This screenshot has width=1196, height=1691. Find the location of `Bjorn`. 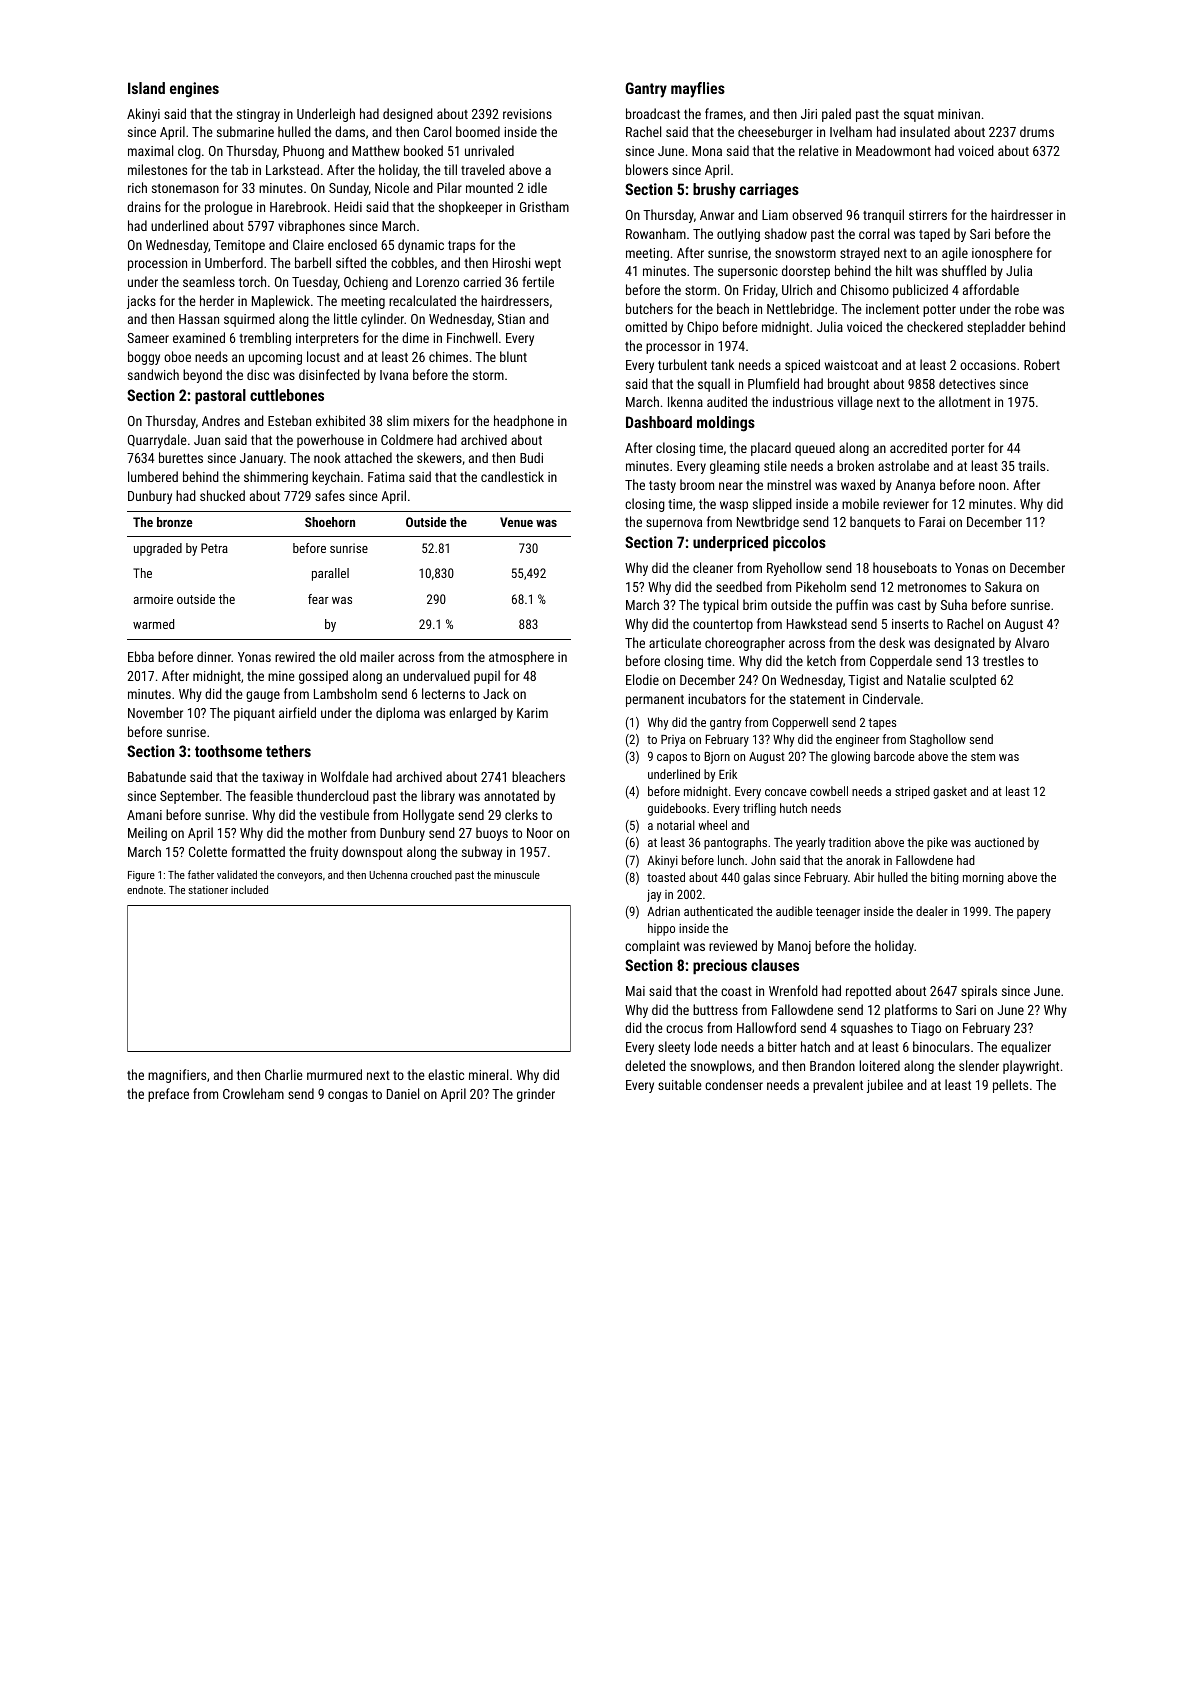

Bjorn is located at coordinates (717, 758).
